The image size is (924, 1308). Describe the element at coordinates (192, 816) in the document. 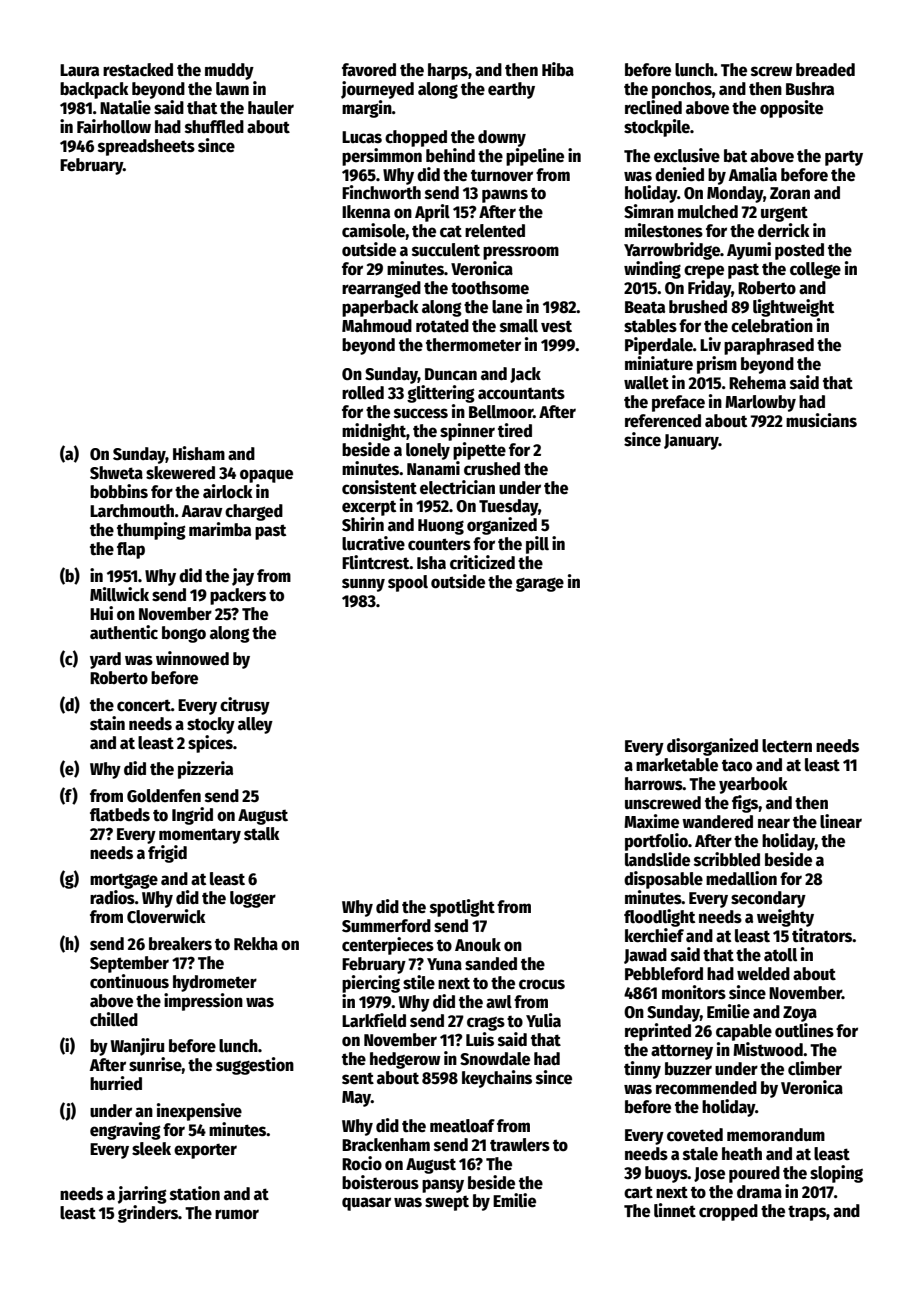

I see `Ingrid` at that location.
